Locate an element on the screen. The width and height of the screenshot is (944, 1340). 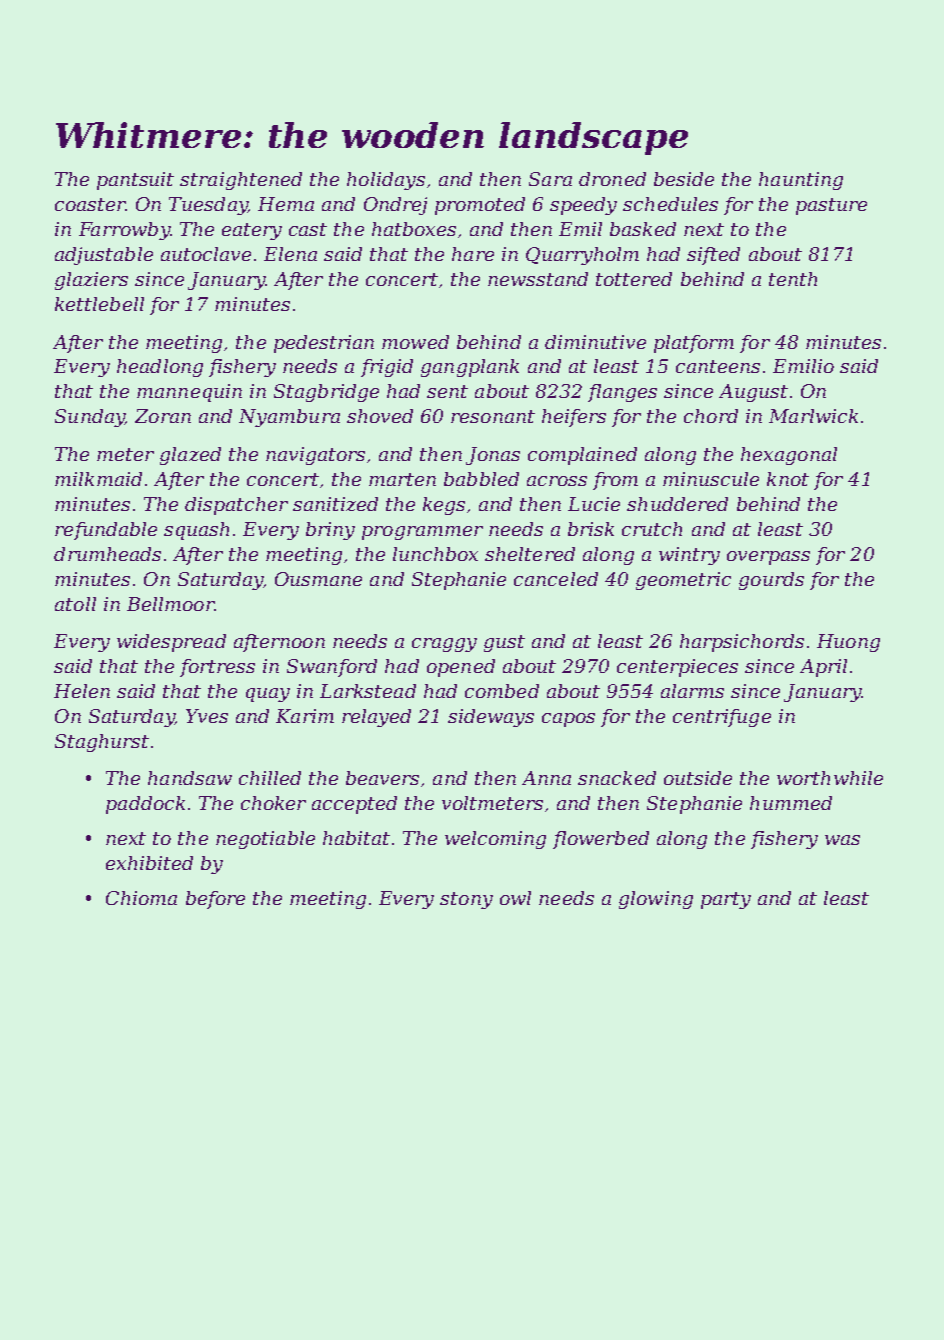
marten is located at coordinates (402, 479).
